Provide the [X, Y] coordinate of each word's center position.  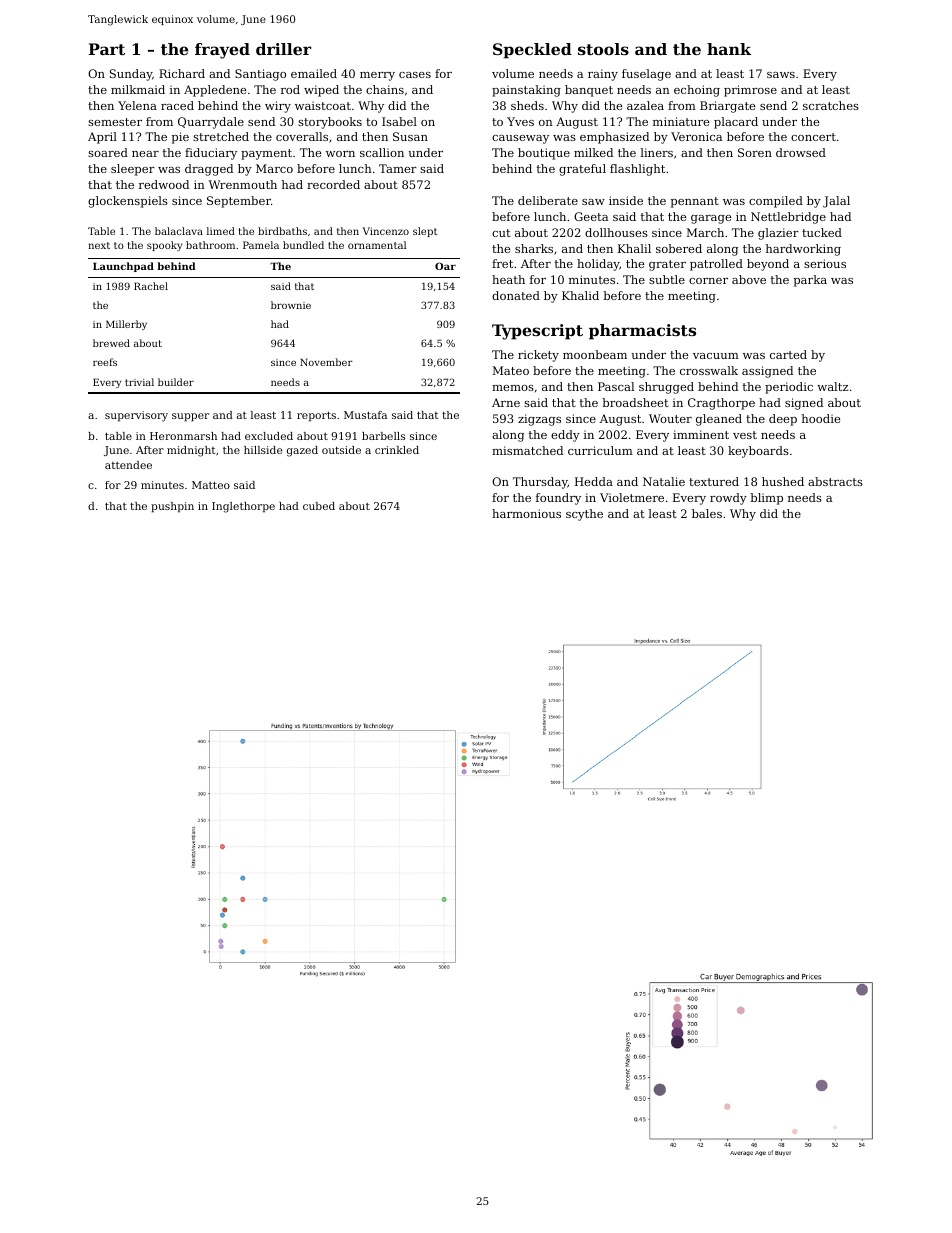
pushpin [172, 507]
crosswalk [709, 370]
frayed [222, 51]
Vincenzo [385, 231]
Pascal [616, 386]
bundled [303, 245]
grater [667, 265]
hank [729, 49]
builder [176, 382]
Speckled [532, 51]
